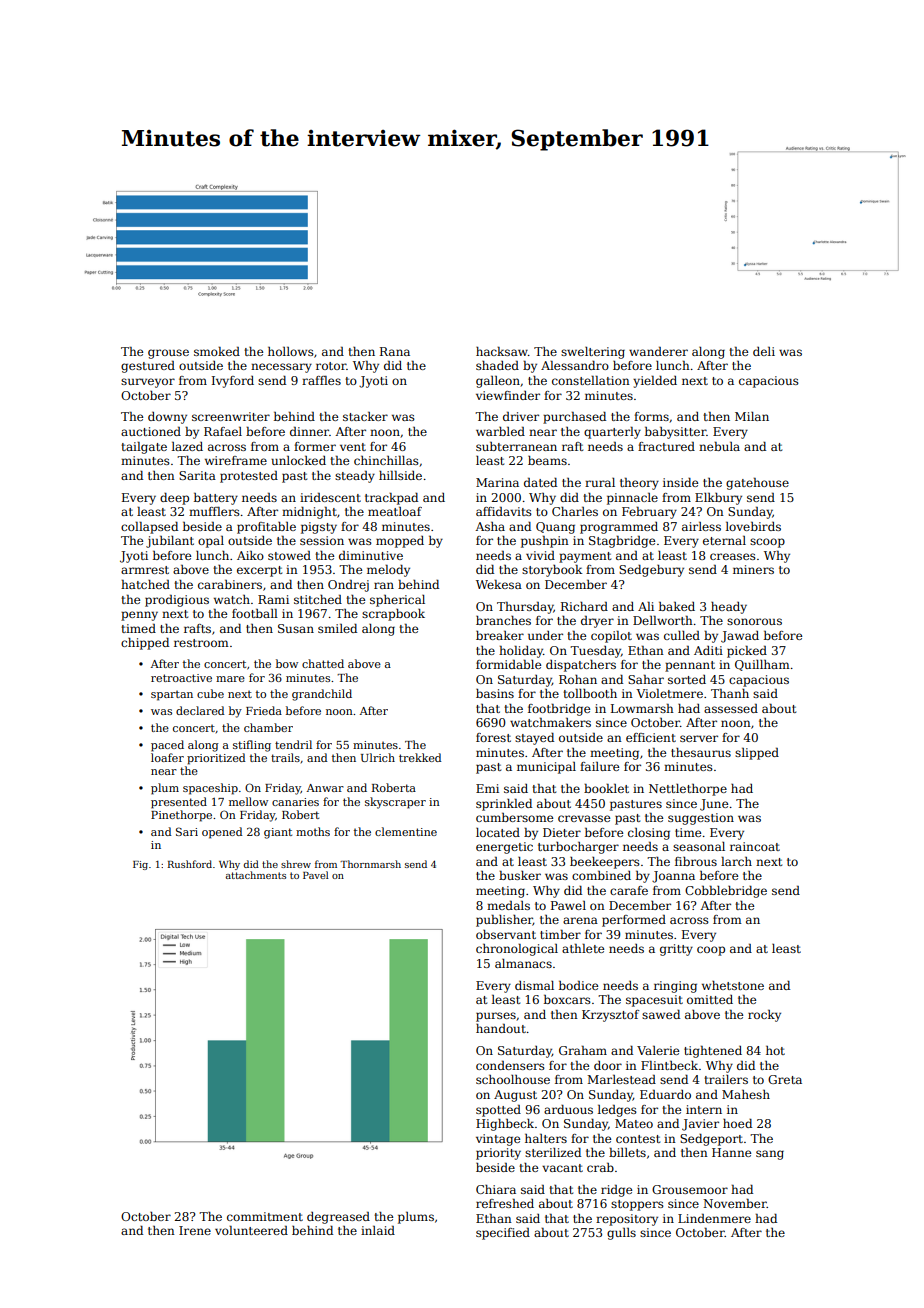  What do you see at coordinates (649, 834) in the screenshot?
I see `closing` at bounding box center [649, 834].
